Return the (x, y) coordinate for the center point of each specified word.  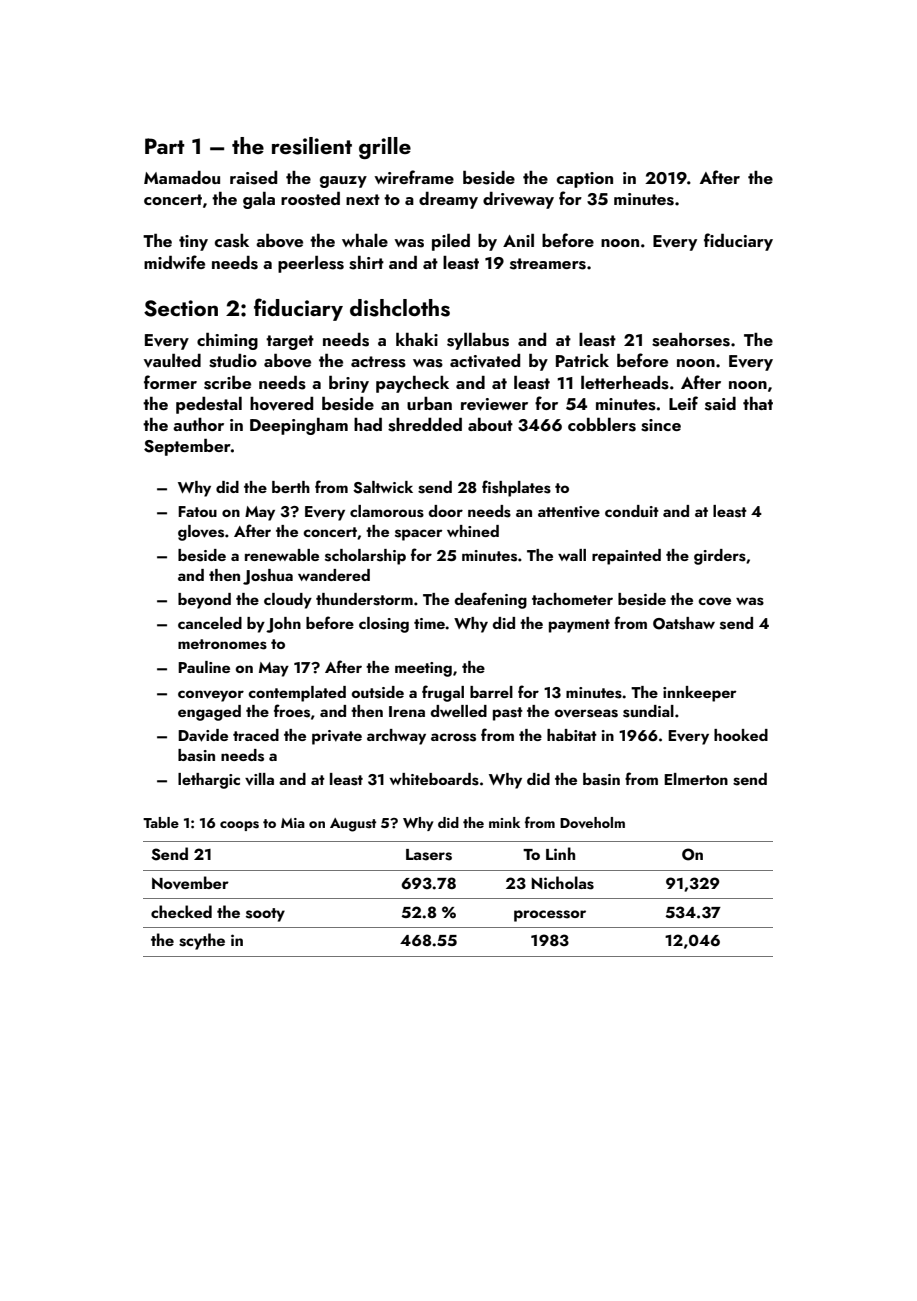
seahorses (691, 340)
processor (550, 916)
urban (429, 403)
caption (585, 180)
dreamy (448, 200)
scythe (202, 941)
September (187, 447)
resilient (312, 146)
